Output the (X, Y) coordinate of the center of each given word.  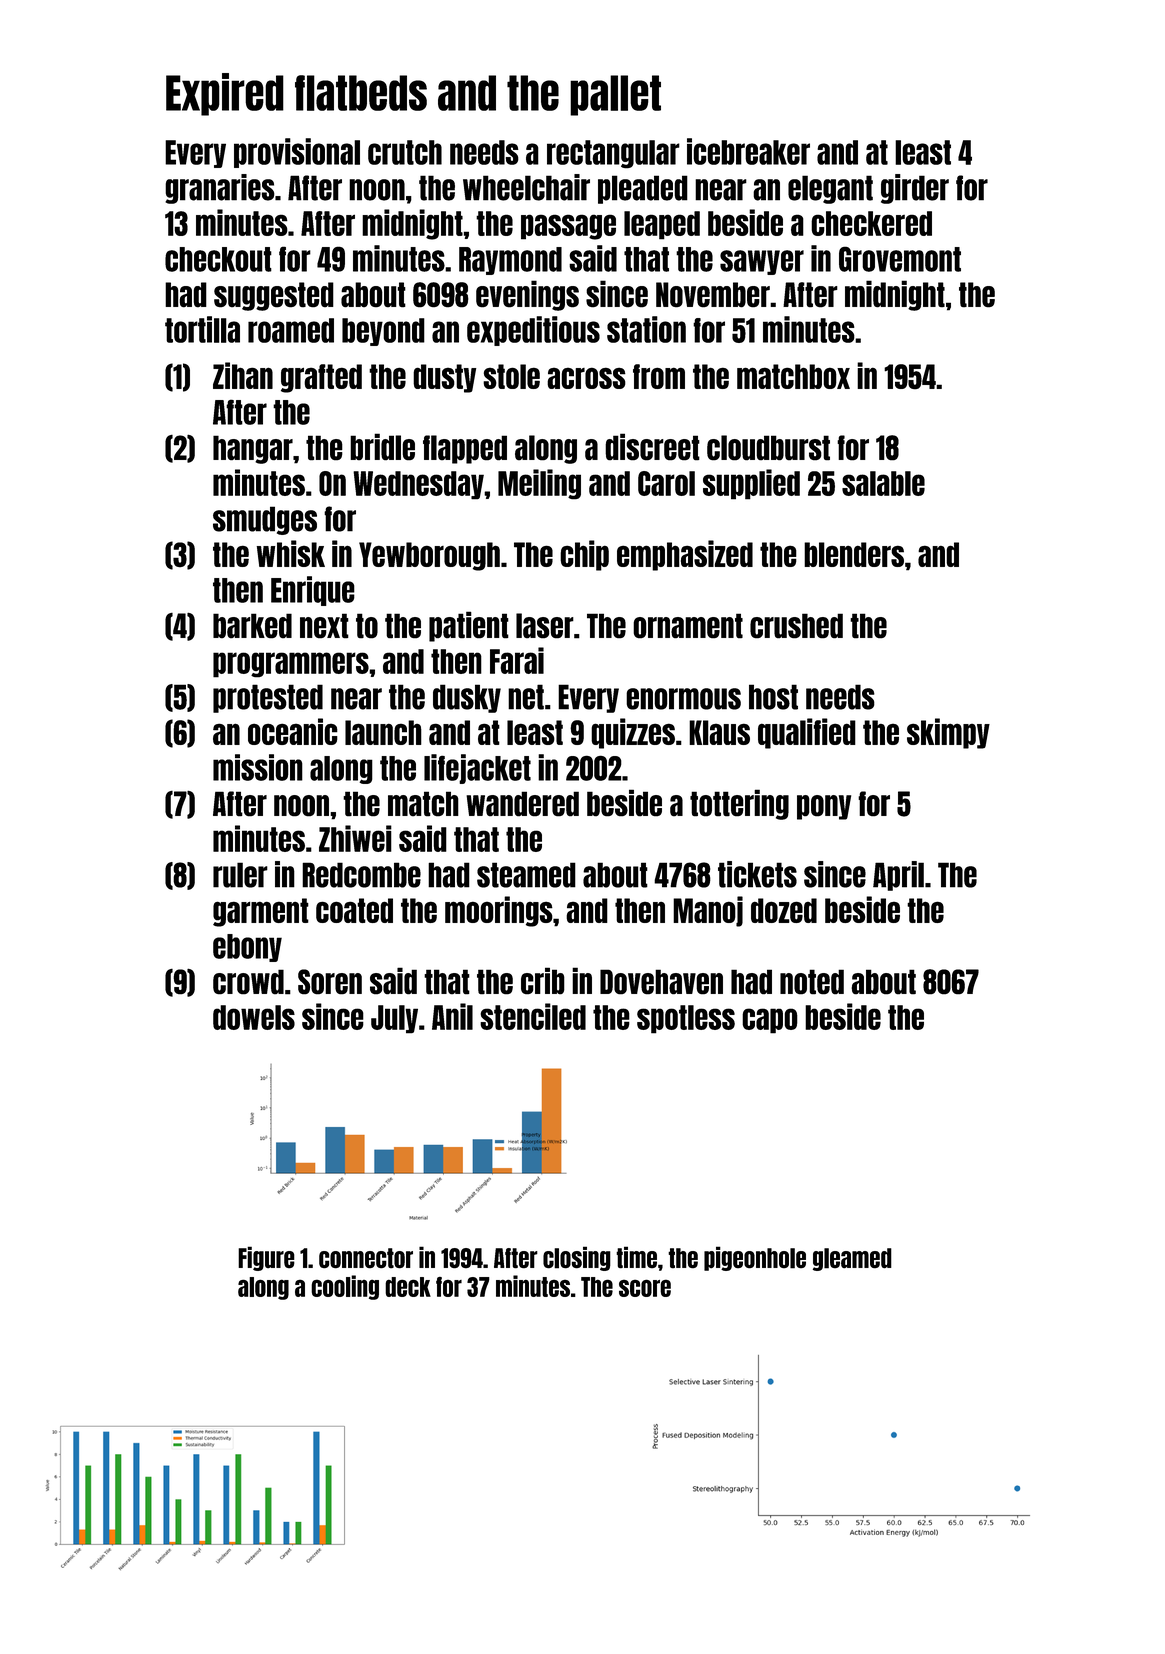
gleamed (852, 1259)
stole (511, 376)
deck (408, 1287)
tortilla (202, 329)
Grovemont (900, 259)
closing (577, 1258)
